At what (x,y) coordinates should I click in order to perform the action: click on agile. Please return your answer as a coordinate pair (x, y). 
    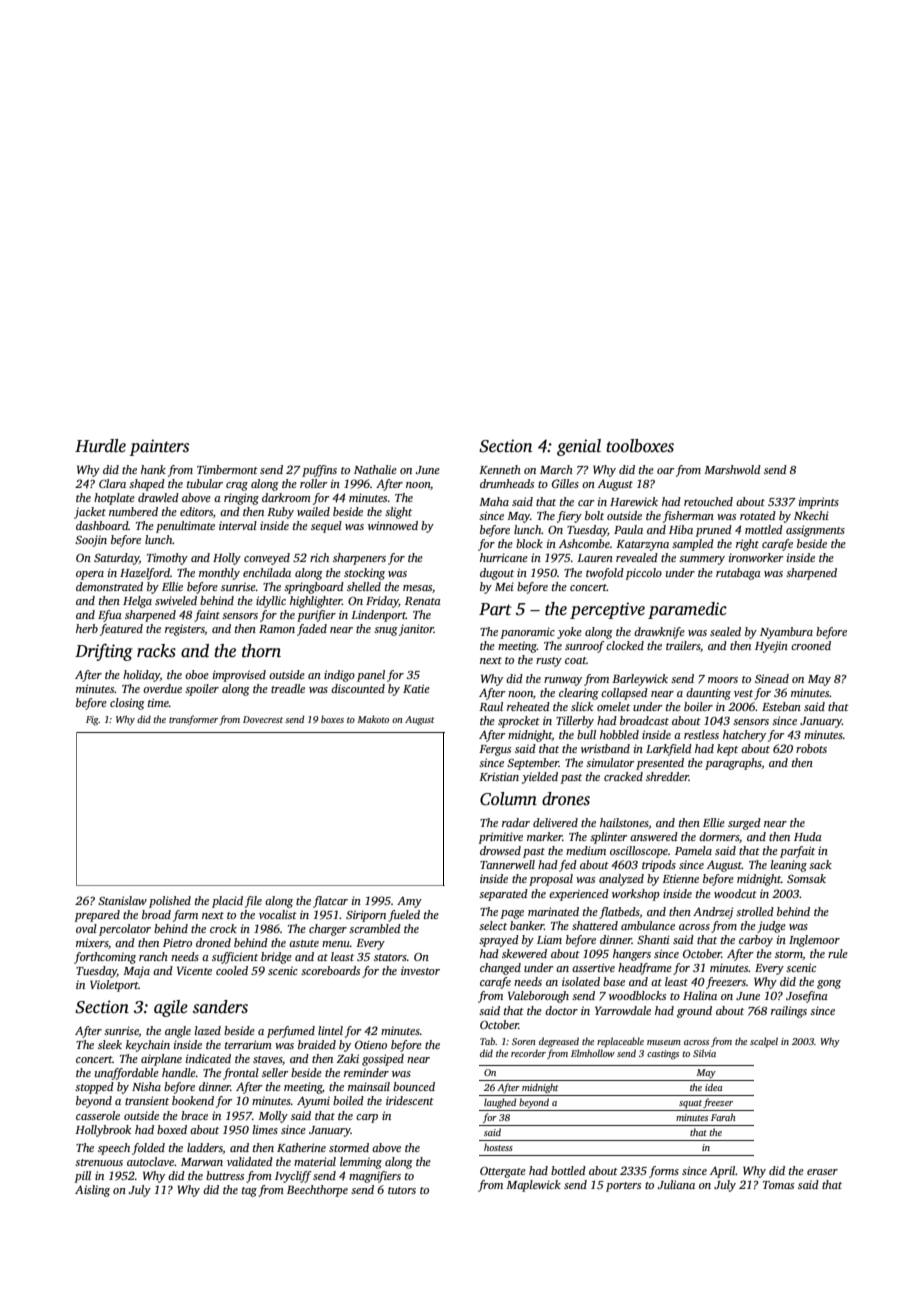
    Looking at the image, I should click on (171, 1008).
